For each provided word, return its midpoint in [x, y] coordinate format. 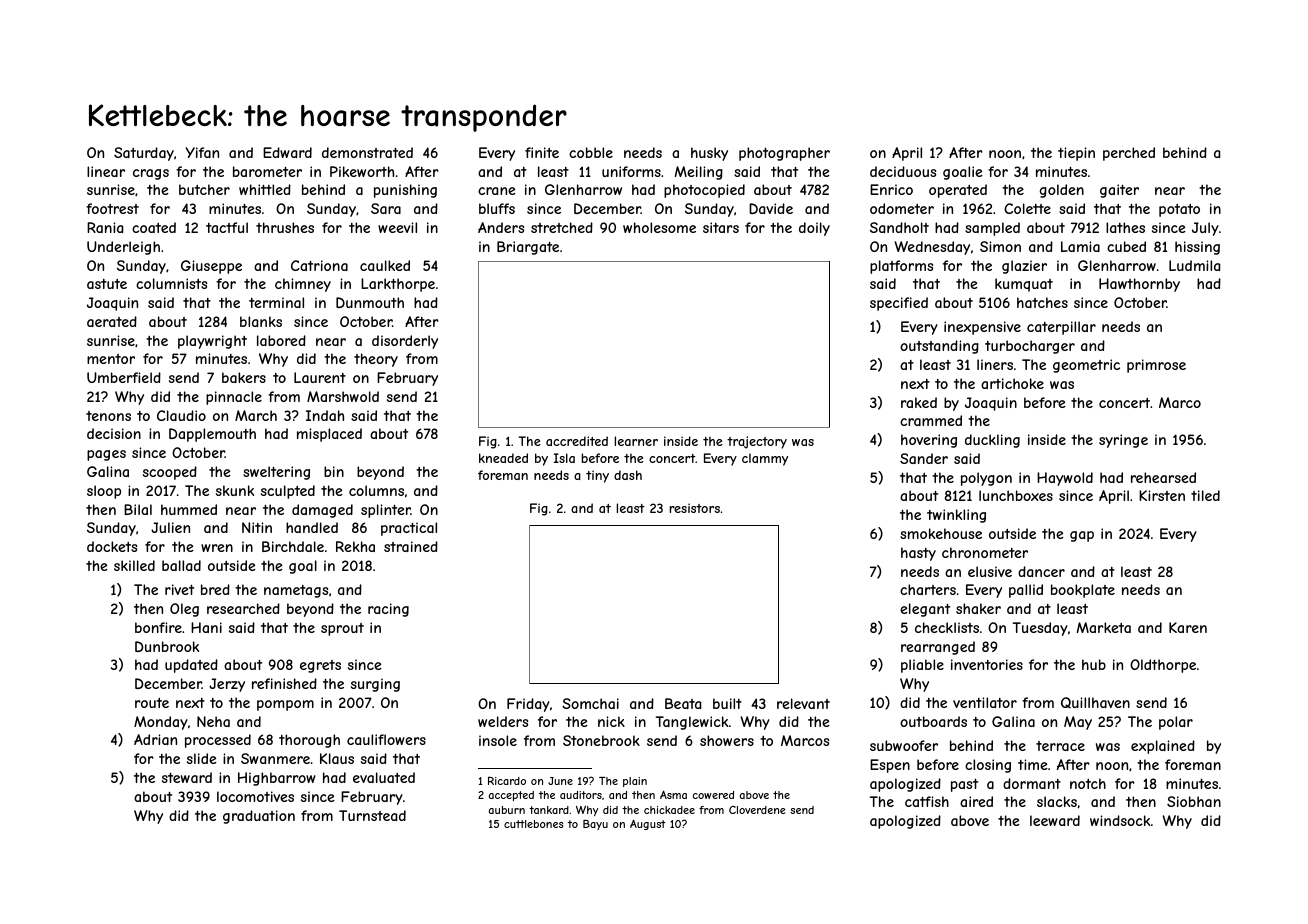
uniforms [631, 171]
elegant [925, 610]
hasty [918, 554]
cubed [1126, 246]
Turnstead [372, 815]
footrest [112, 208]
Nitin [257, 527]
